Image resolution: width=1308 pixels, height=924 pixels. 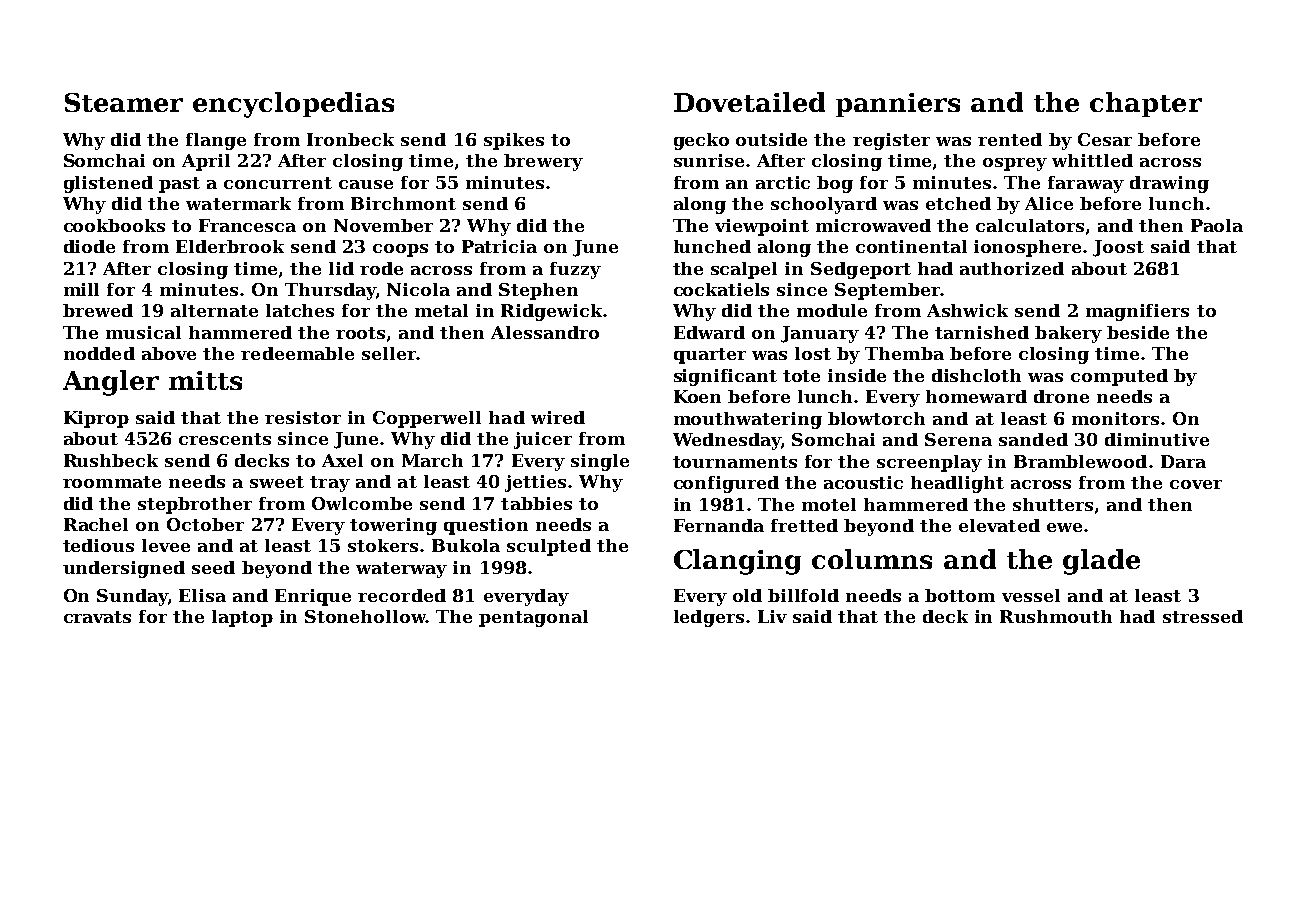 What do you see at coordinates (749, 102) in the screenshot?
I see `Dovetailed` at bounding box center [749, 102].
